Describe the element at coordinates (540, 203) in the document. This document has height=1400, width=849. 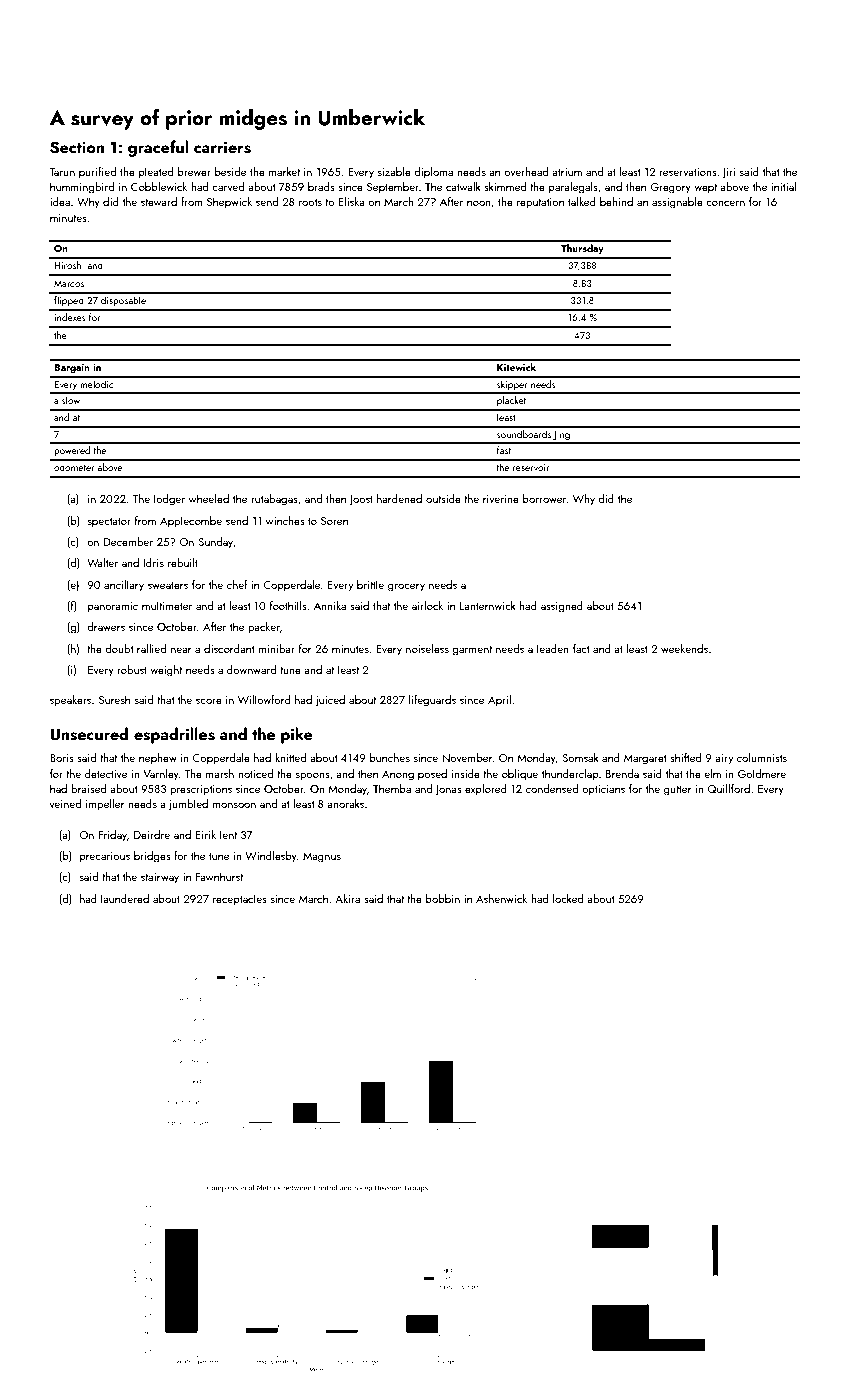
I see `reputation` at that location.
